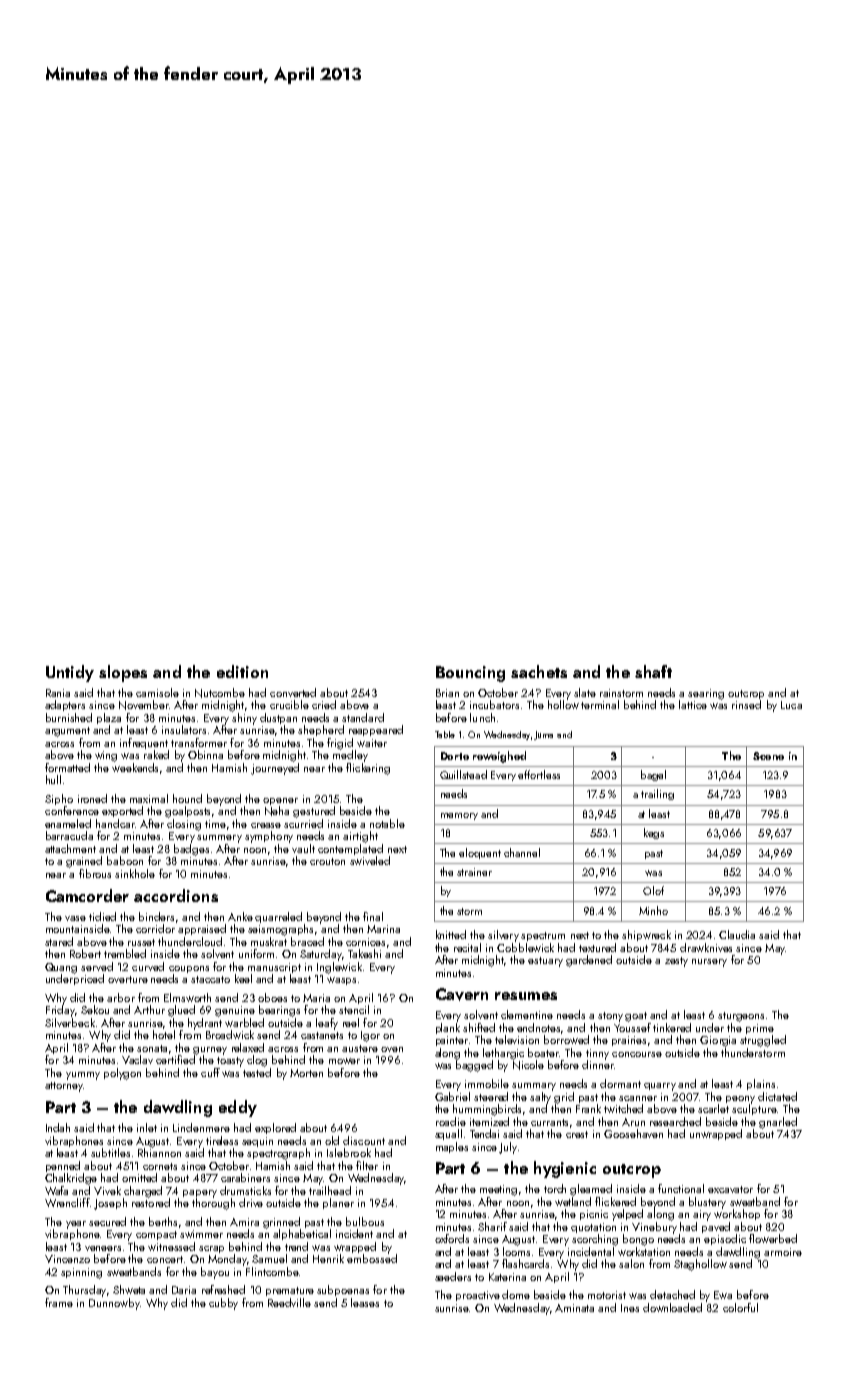 This document has height=1400, width=849. Describe the element at coordinates (151, 1202) in the document. I see `restored` at that location.
